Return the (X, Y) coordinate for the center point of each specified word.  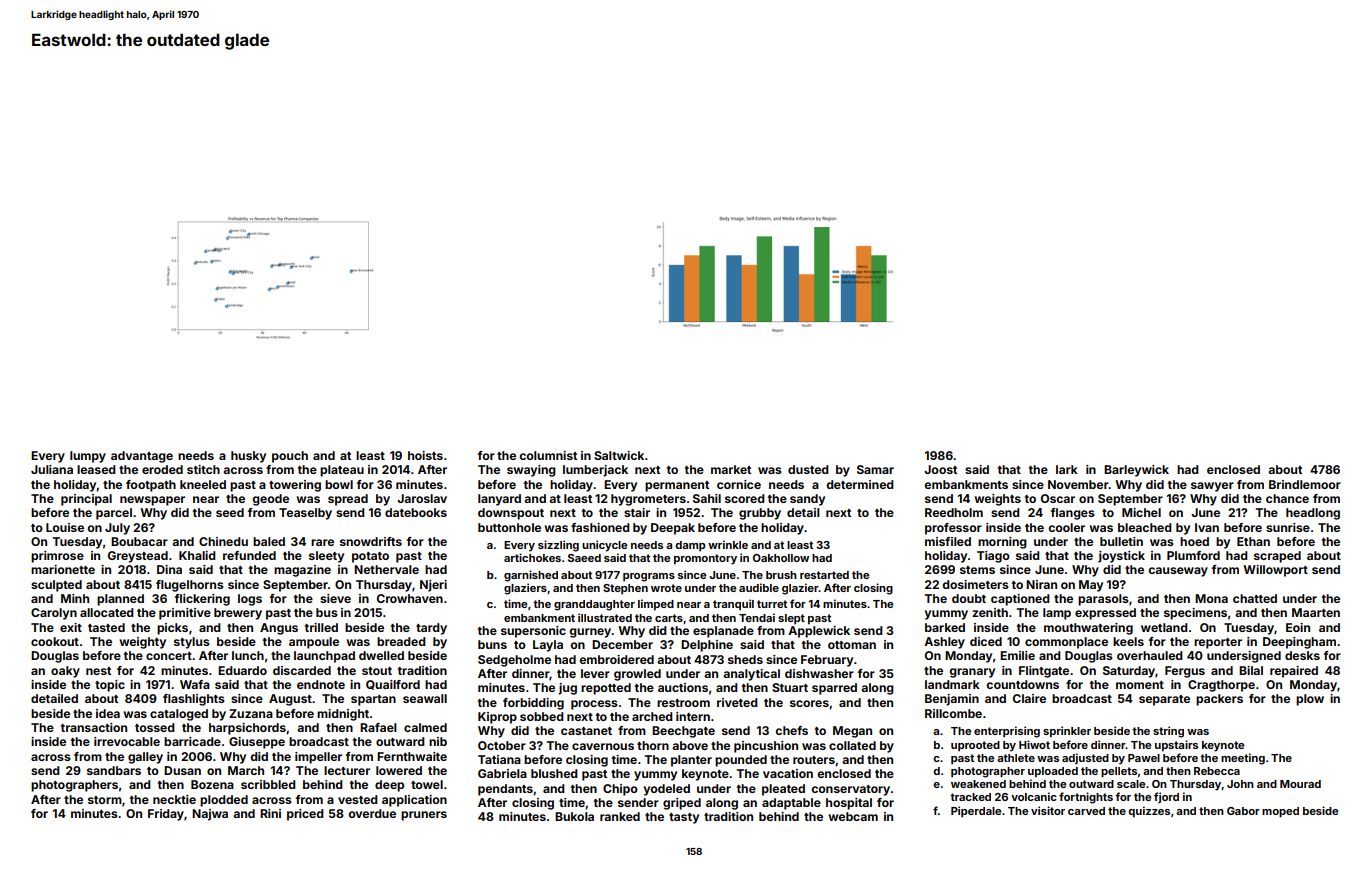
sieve (335, 598)
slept (791, 619)
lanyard (499, 500)
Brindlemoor (1305, 484)
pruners (424, 816)
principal (86, 500)
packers (1219, 700)
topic (110, 686)
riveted (737, 702)
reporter (1218, 643)
